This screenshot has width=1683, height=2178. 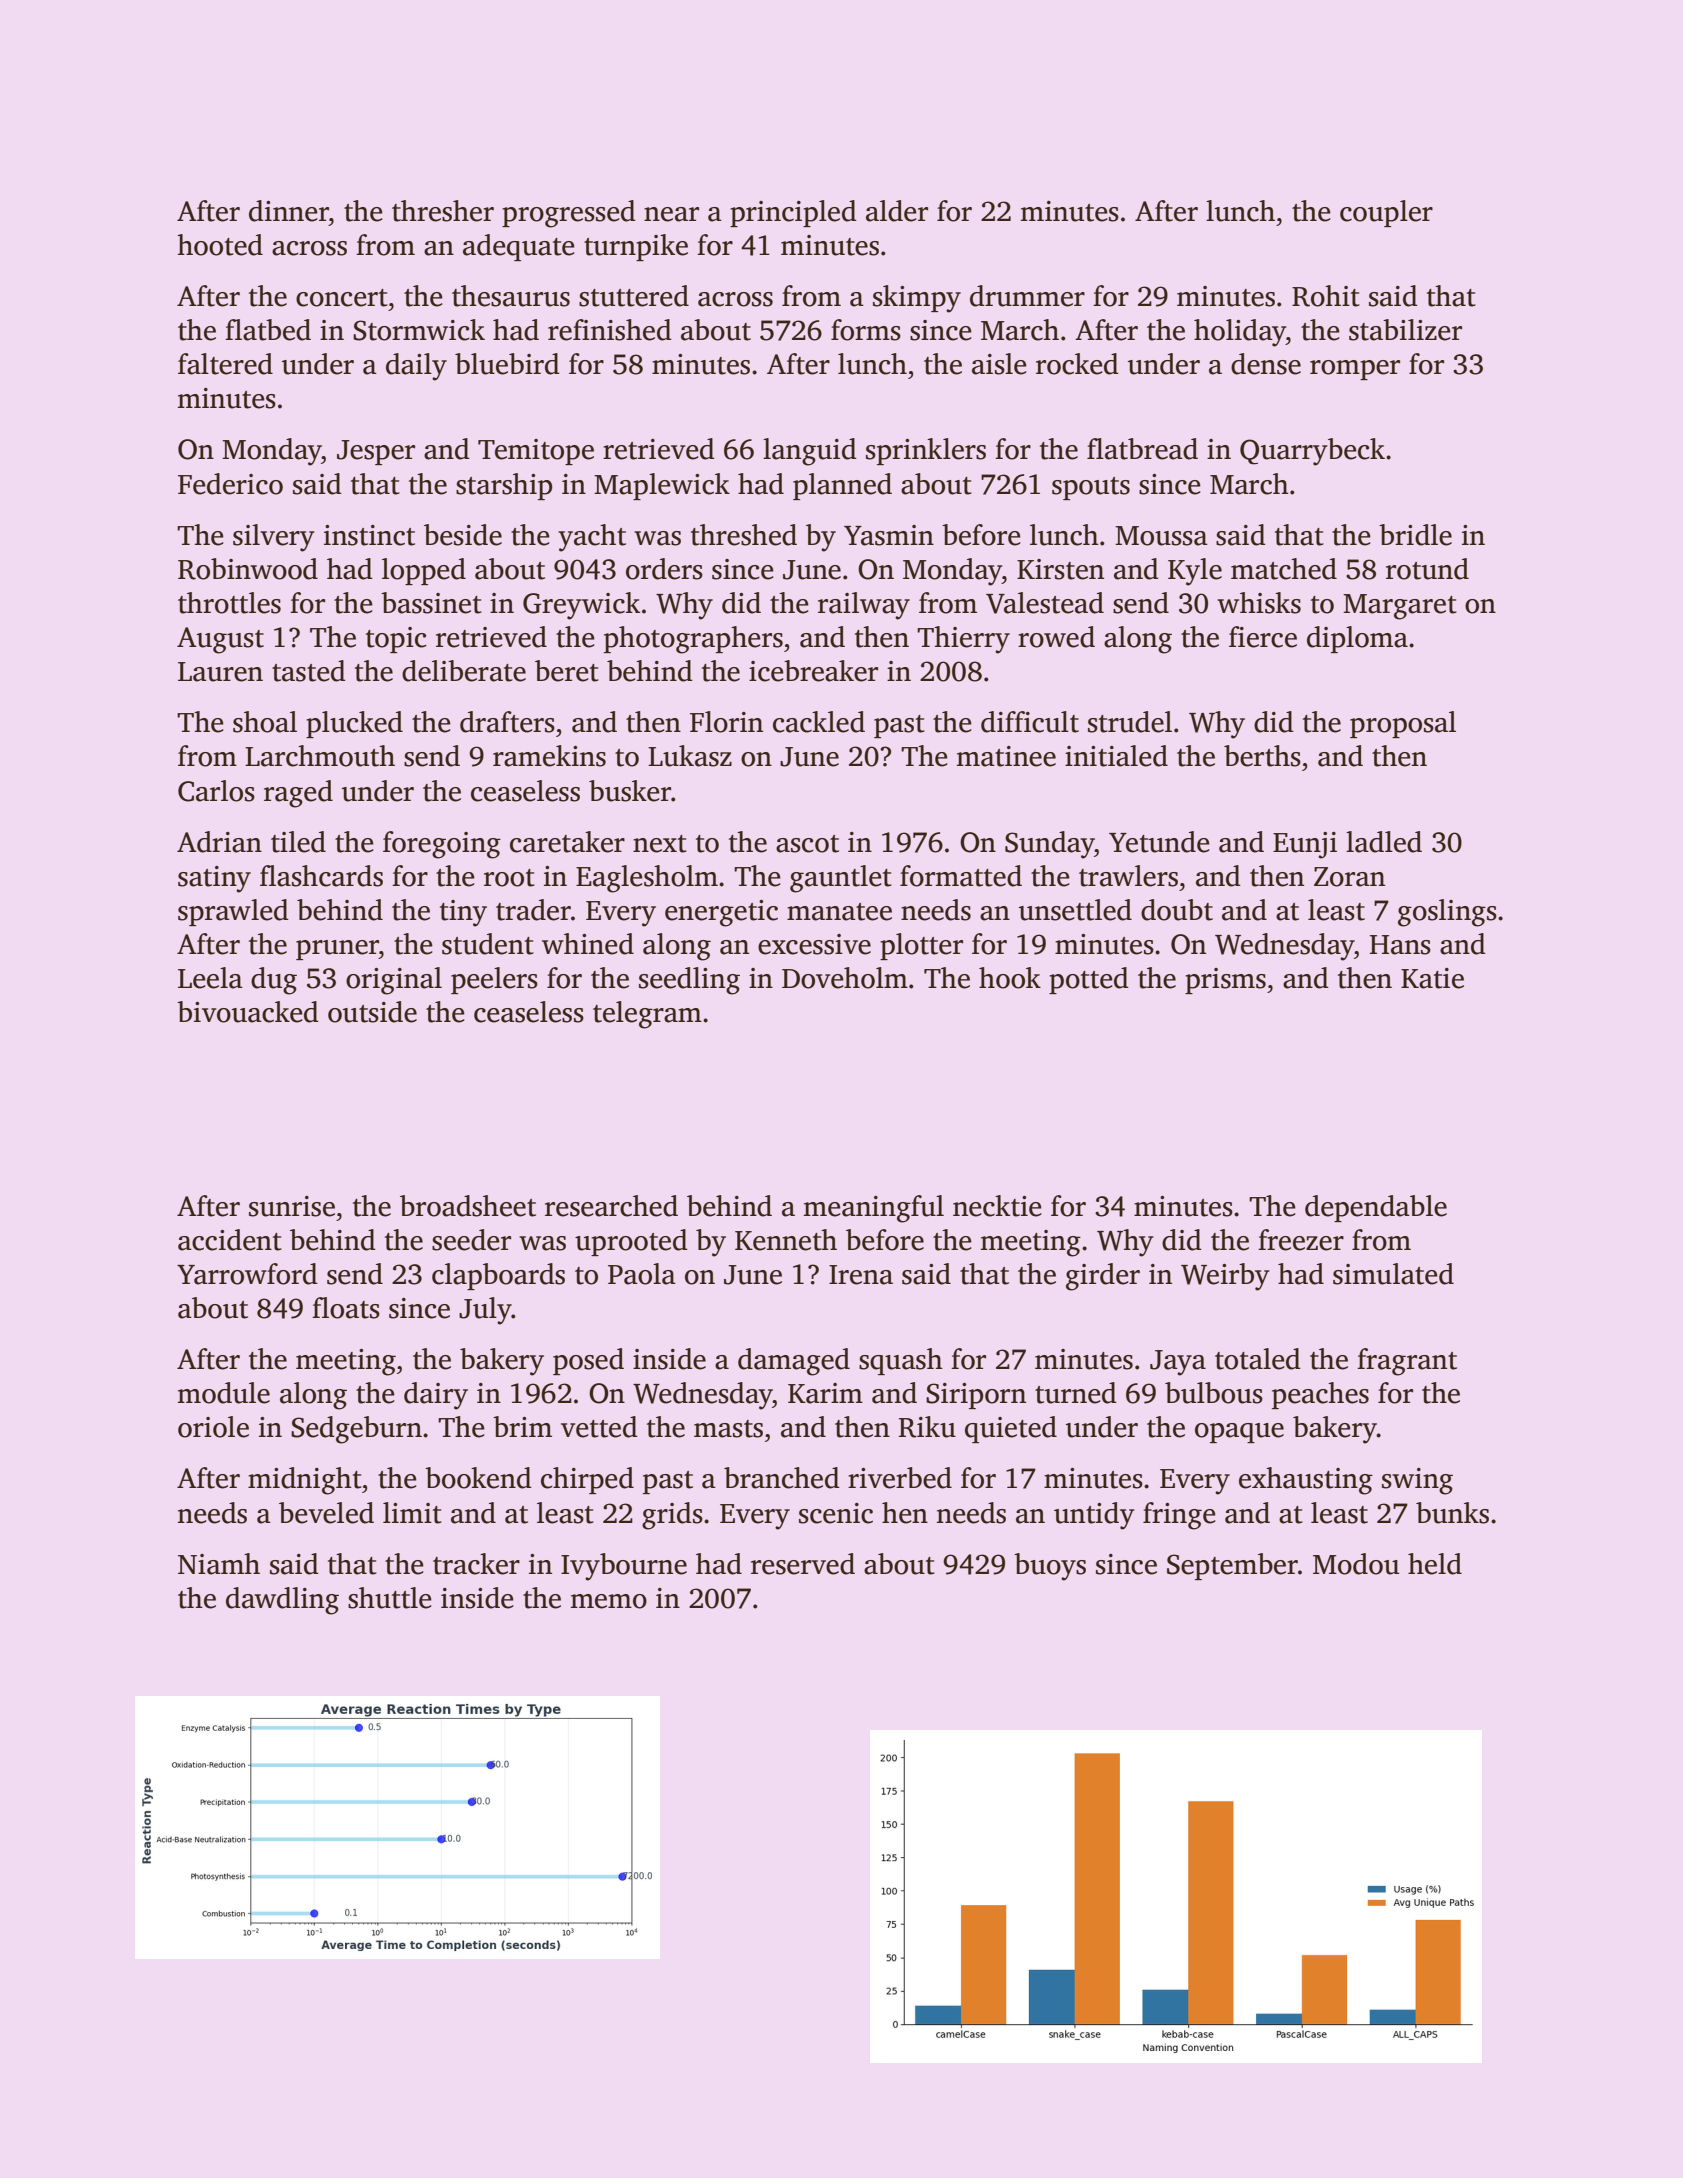 What do you see at coordinates (610, 330) in the screenshot?
I see `refinished` at bounding box center [610, 330].
